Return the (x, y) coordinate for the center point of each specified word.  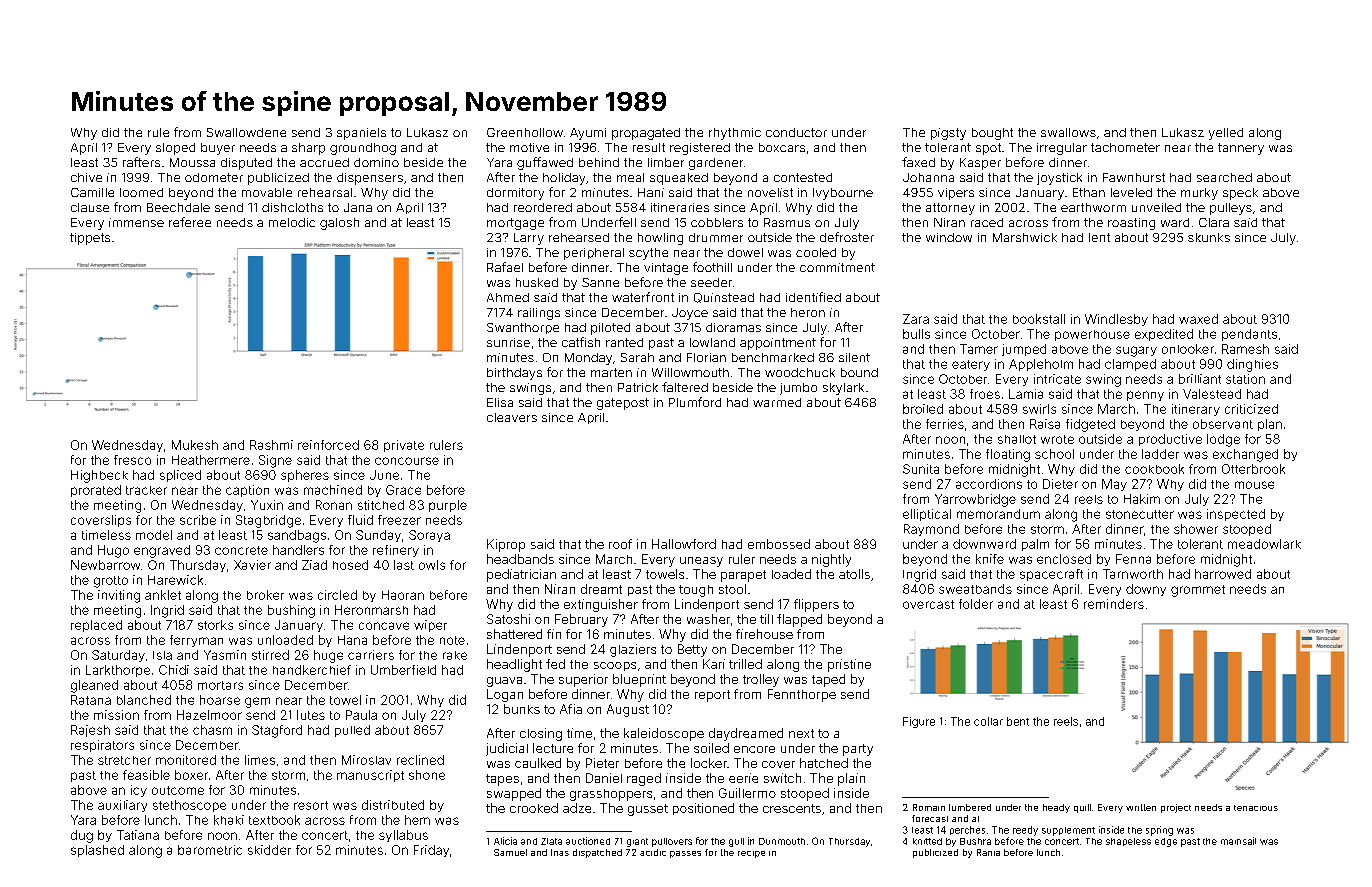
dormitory (515, 194)
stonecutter (1140, 514)
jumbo (798, 389)
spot (988, 149)
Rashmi (271, 445)
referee (190, 222)
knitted (927, 841)
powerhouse (1092, 335)
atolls (854, 574)
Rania (988, 852)
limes (260, 760)
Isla (162, 655)
